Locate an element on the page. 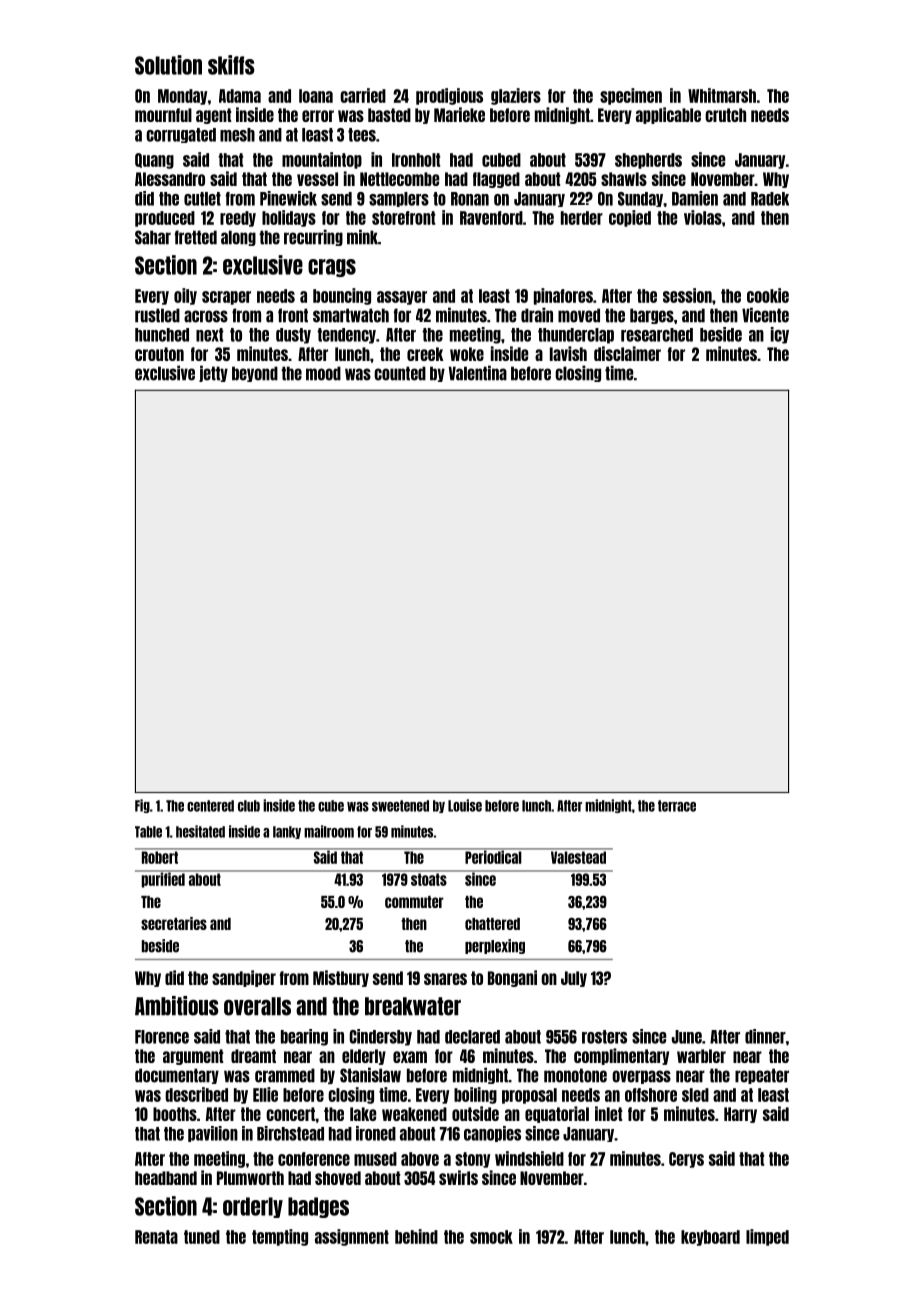 Image resolution: width=924 pixels, height=1314 pixels. Solution is located at coordinates (168, 65).
